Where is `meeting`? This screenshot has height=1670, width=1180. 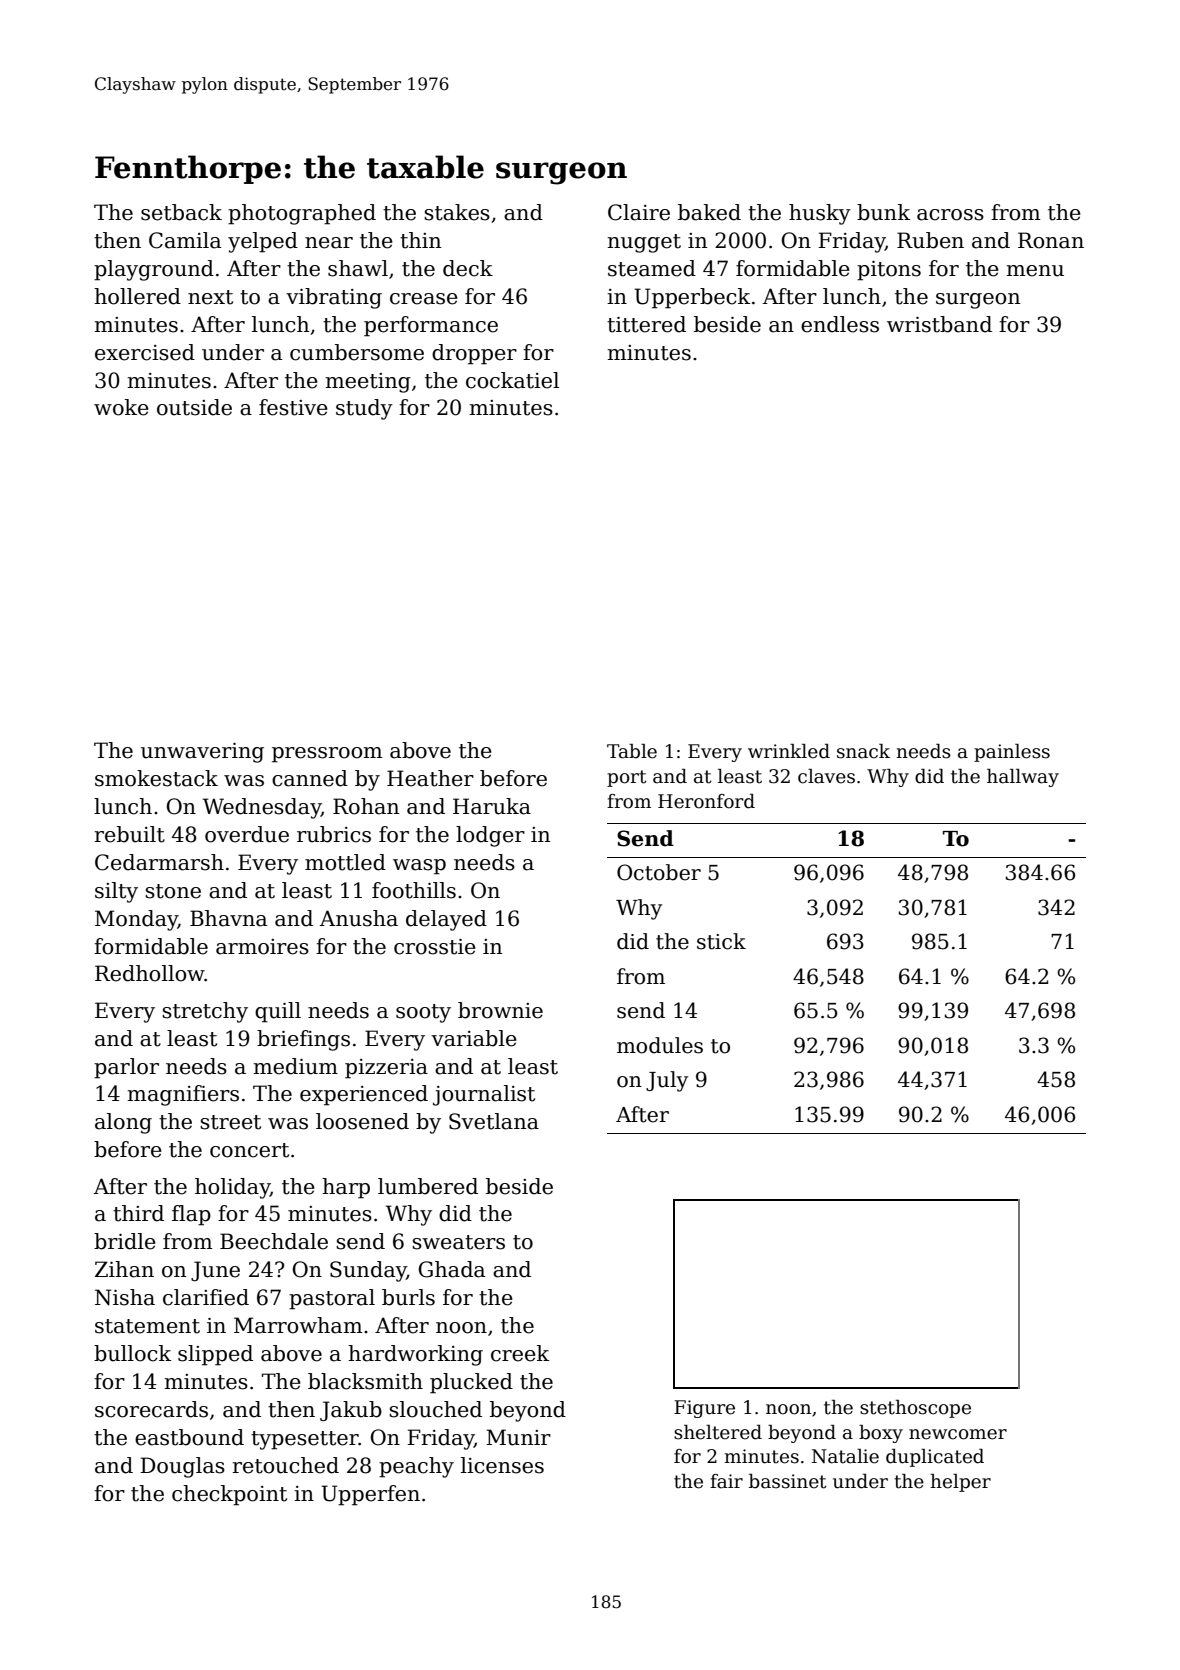
meeting is located at coordinates (368, 383).
